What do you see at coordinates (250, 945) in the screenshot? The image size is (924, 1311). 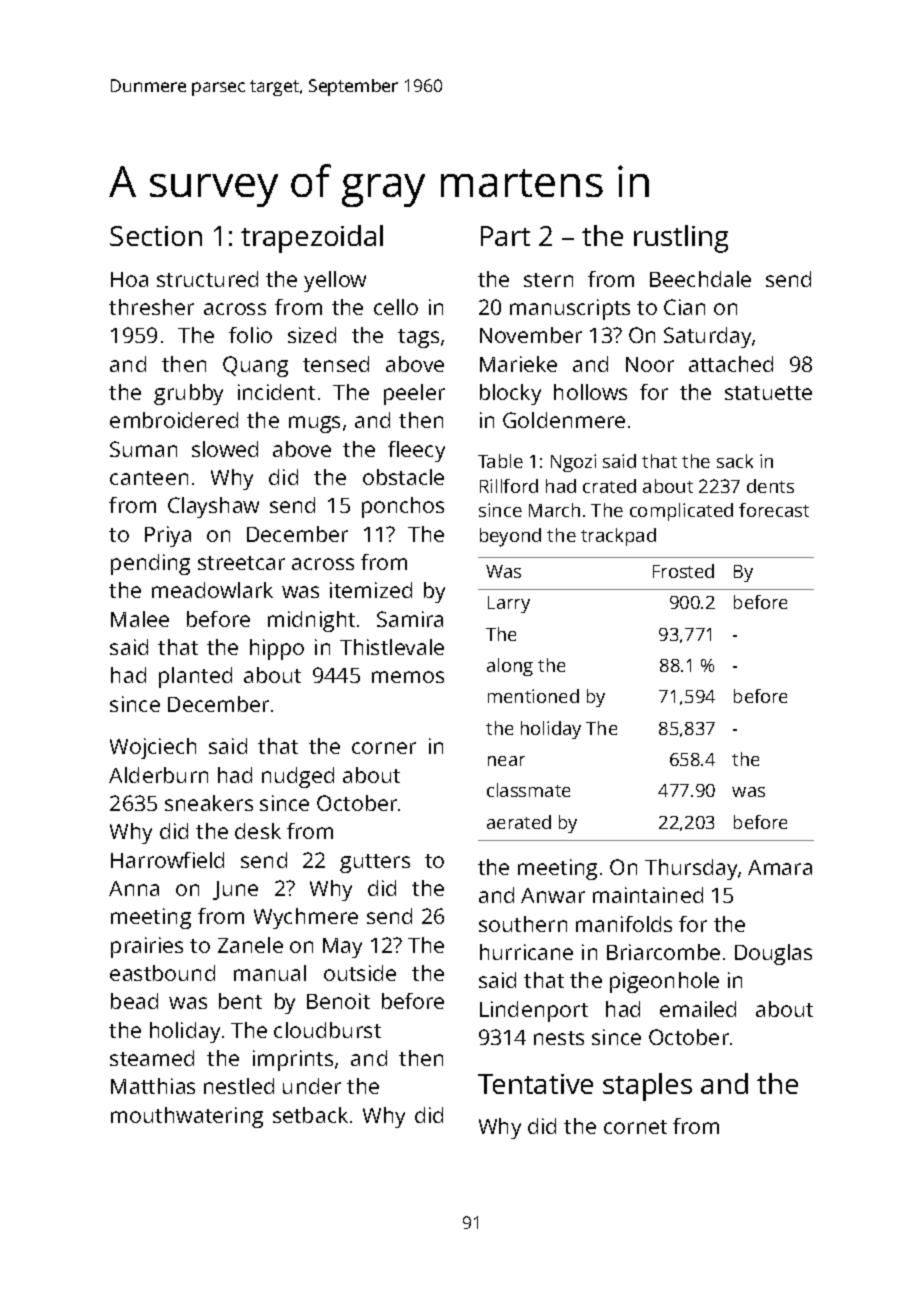 I see `Zanele` at bounding box center [250, 945].
